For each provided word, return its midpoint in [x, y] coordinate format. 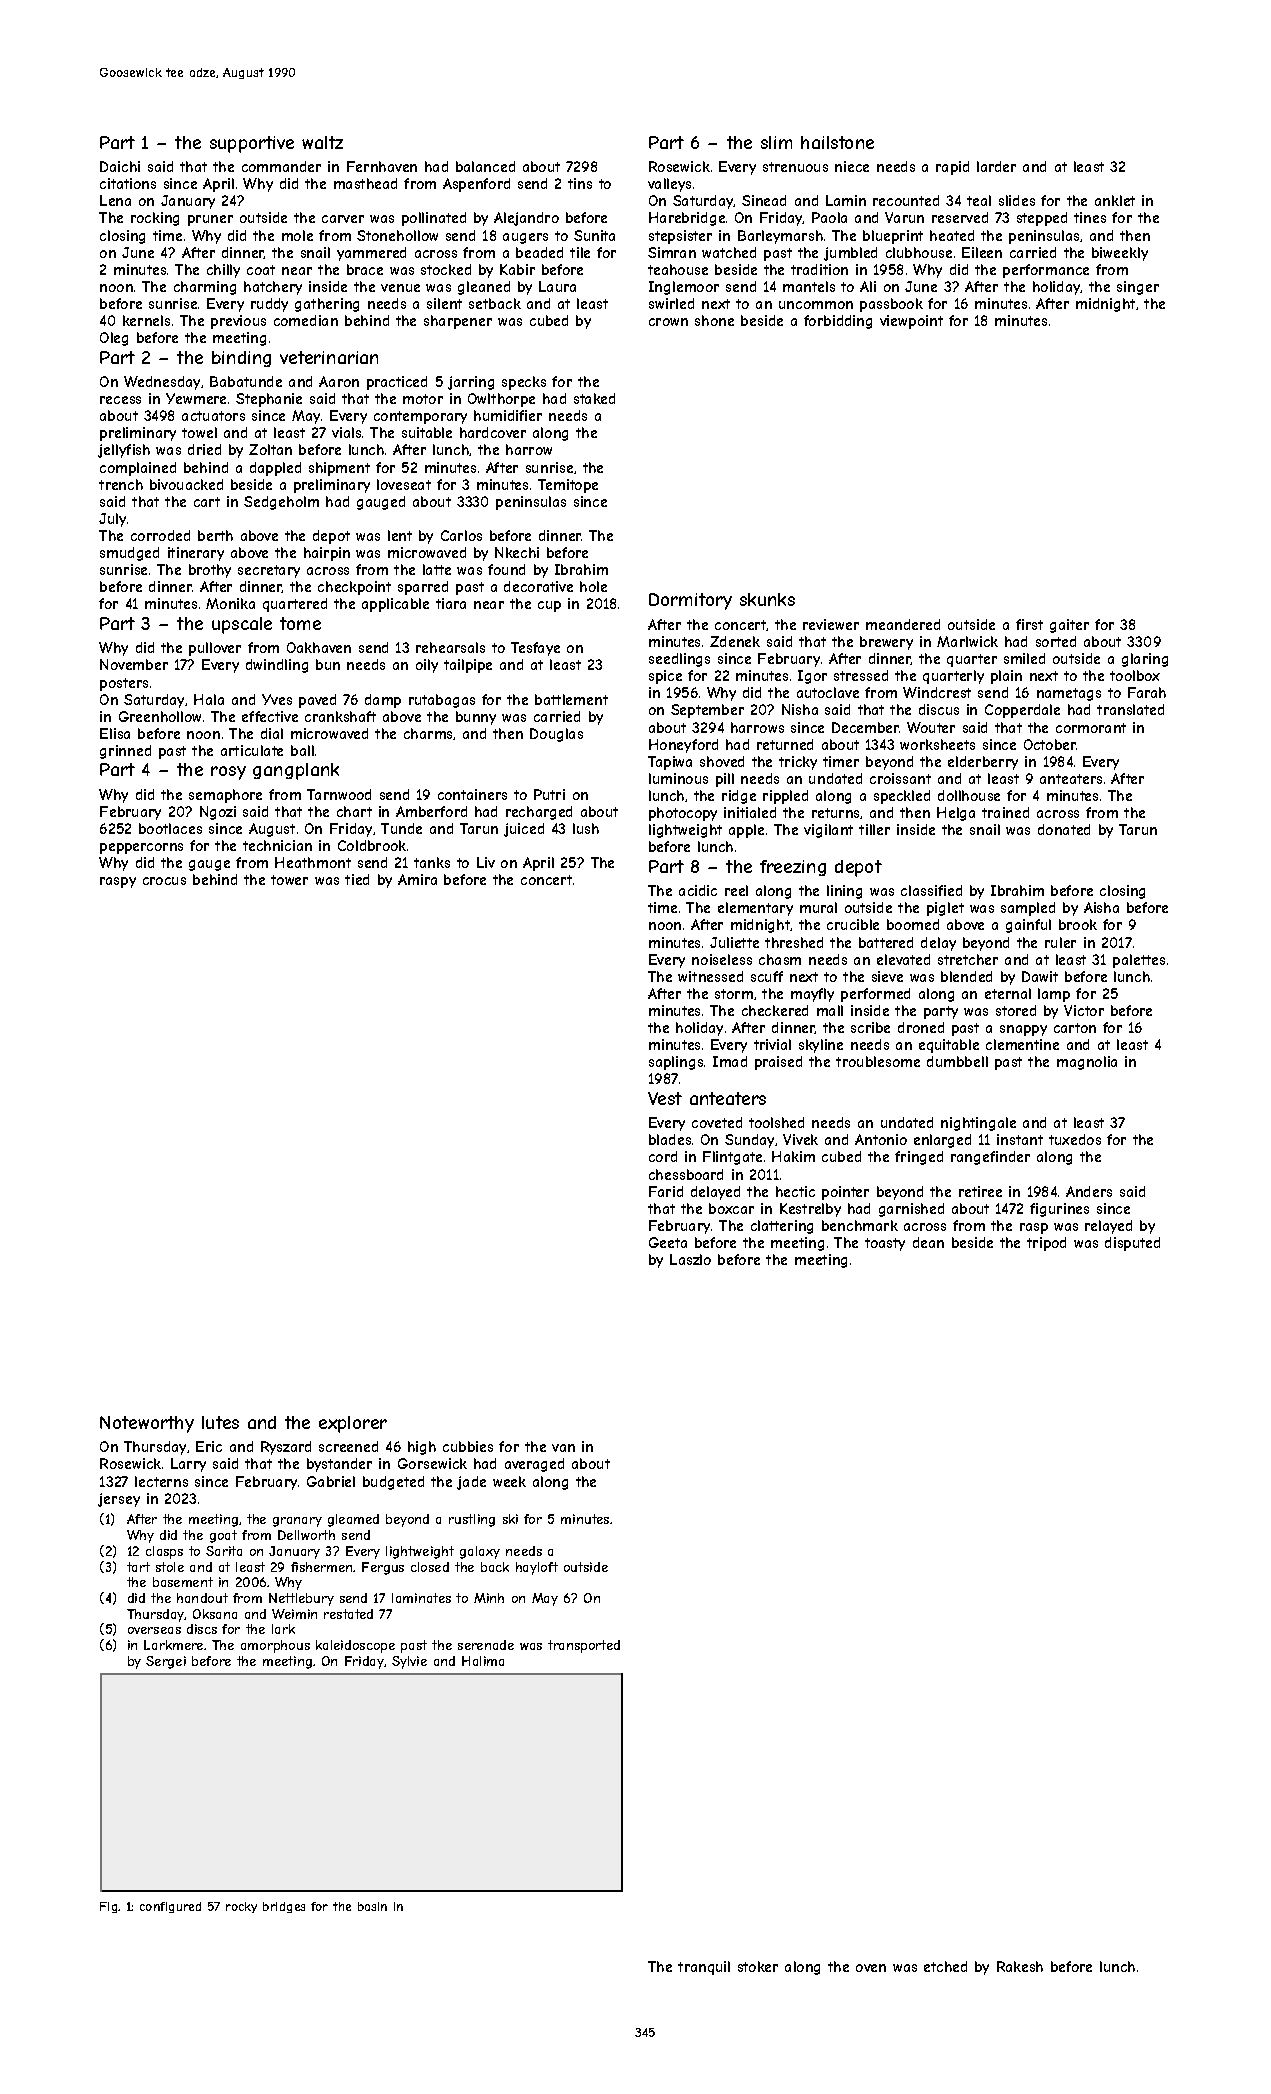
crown [668, 322]
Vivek [800, 1139]
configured [170, 1907]
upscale [242, 625]
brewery [886, 643]
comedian [306, 320]
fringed [919, 1158]
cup [549, 606]
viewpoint [911, 322]
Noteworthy [147, 1424]
